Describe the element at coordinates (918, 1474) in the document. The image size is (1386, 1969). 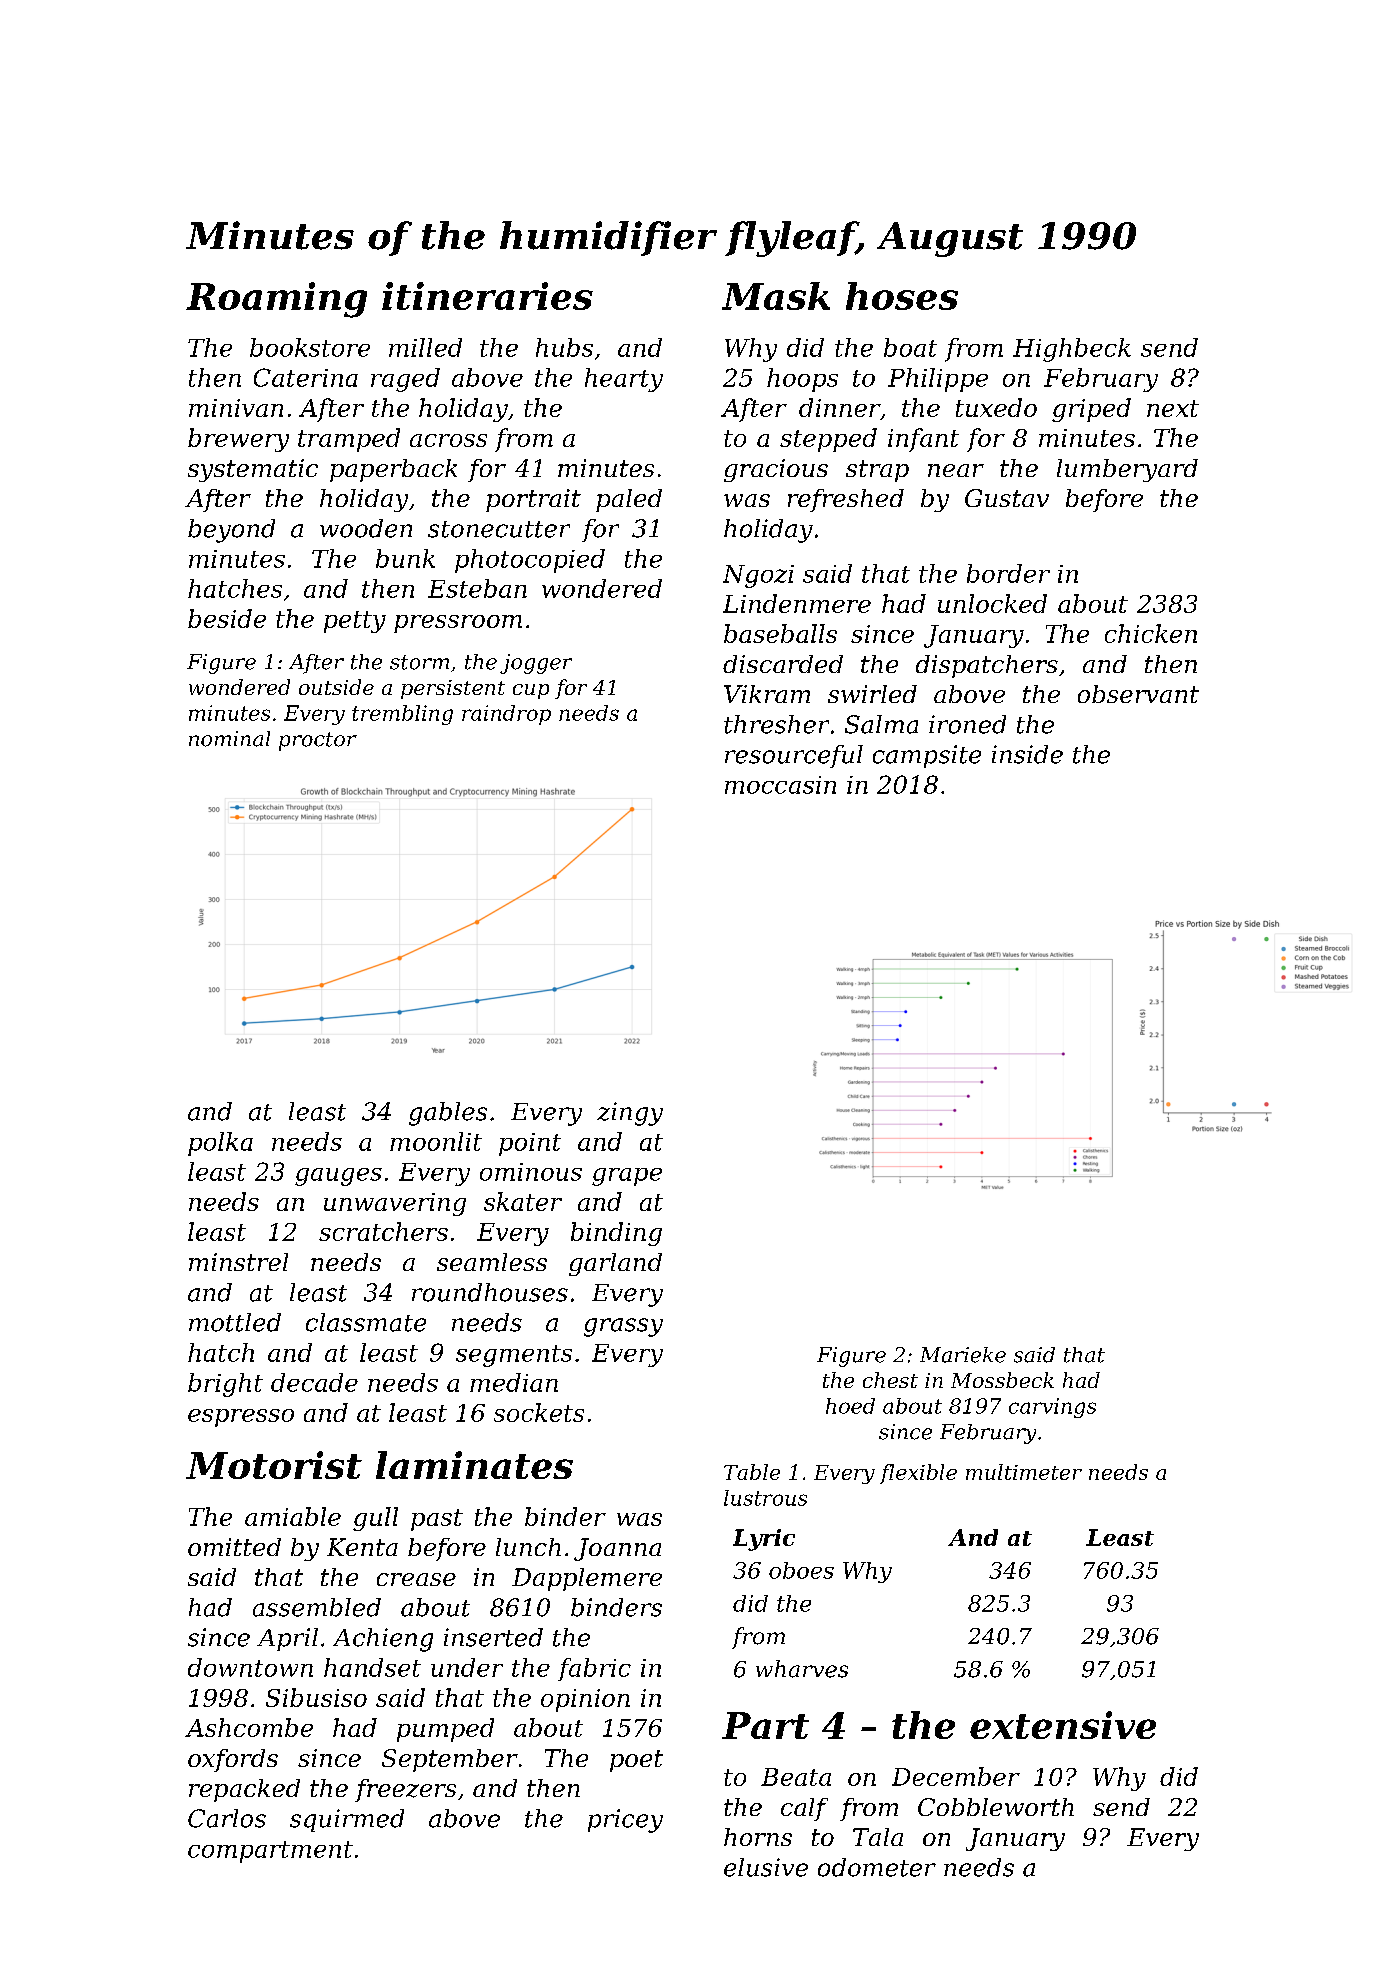
I see `flexible` at that location.
